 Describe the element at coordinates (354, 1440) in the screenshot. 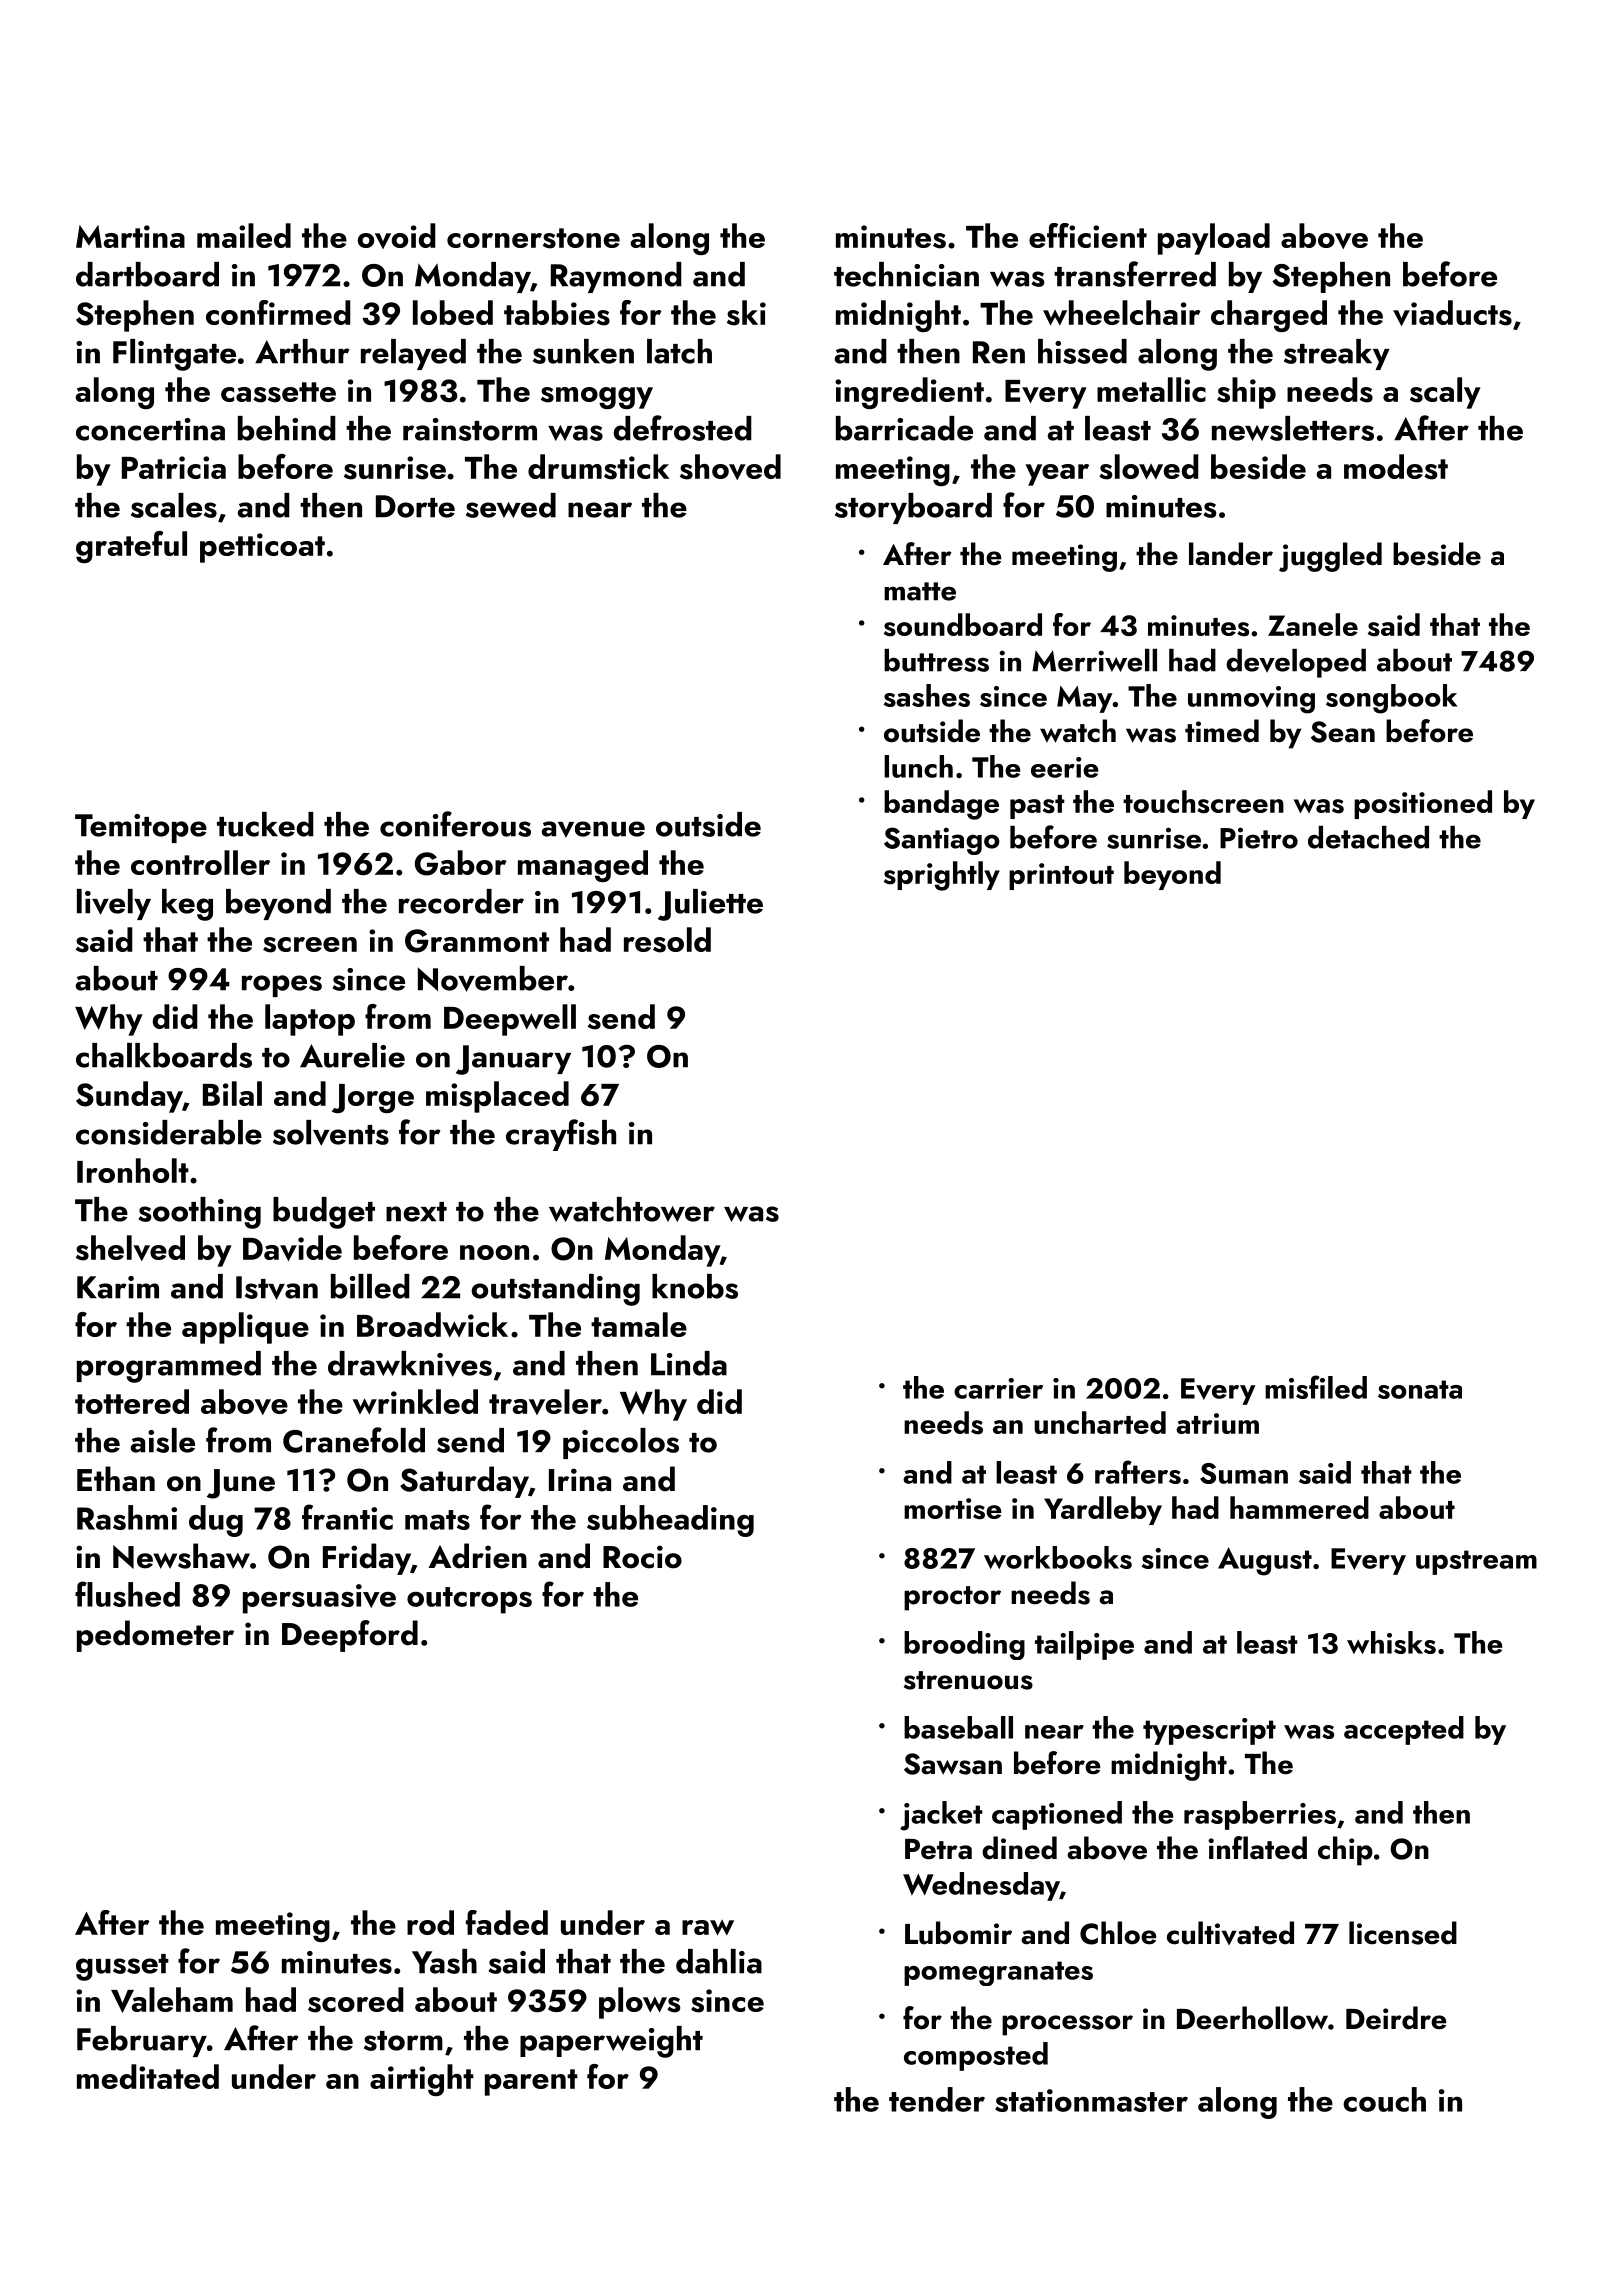

I see `Cranefold` at that location.
